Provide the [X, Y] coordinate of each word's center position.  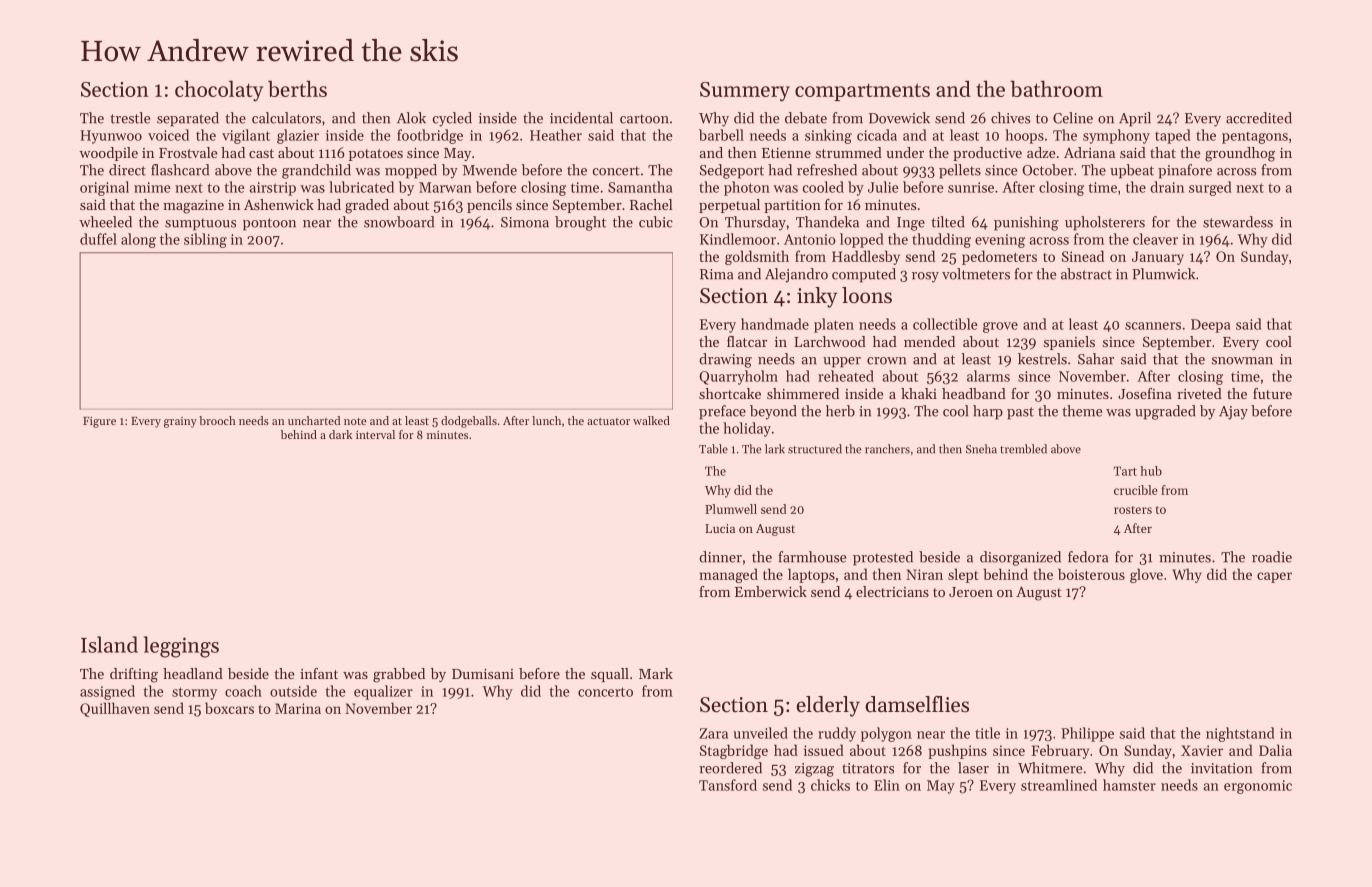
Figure [99, 422]
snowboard [399, 222]
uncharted [314, 420]
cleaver [1155, 239]
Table [713, 449]
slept [963, 575]
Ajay [1233, 413]
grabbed [399, 675]
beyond [773, 412]
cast [261, 153]
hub [1151, 471]
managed [729, 575]
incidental [581, 118]
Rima [716, 274]
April [1135, 119]
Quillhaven [115, 709]
